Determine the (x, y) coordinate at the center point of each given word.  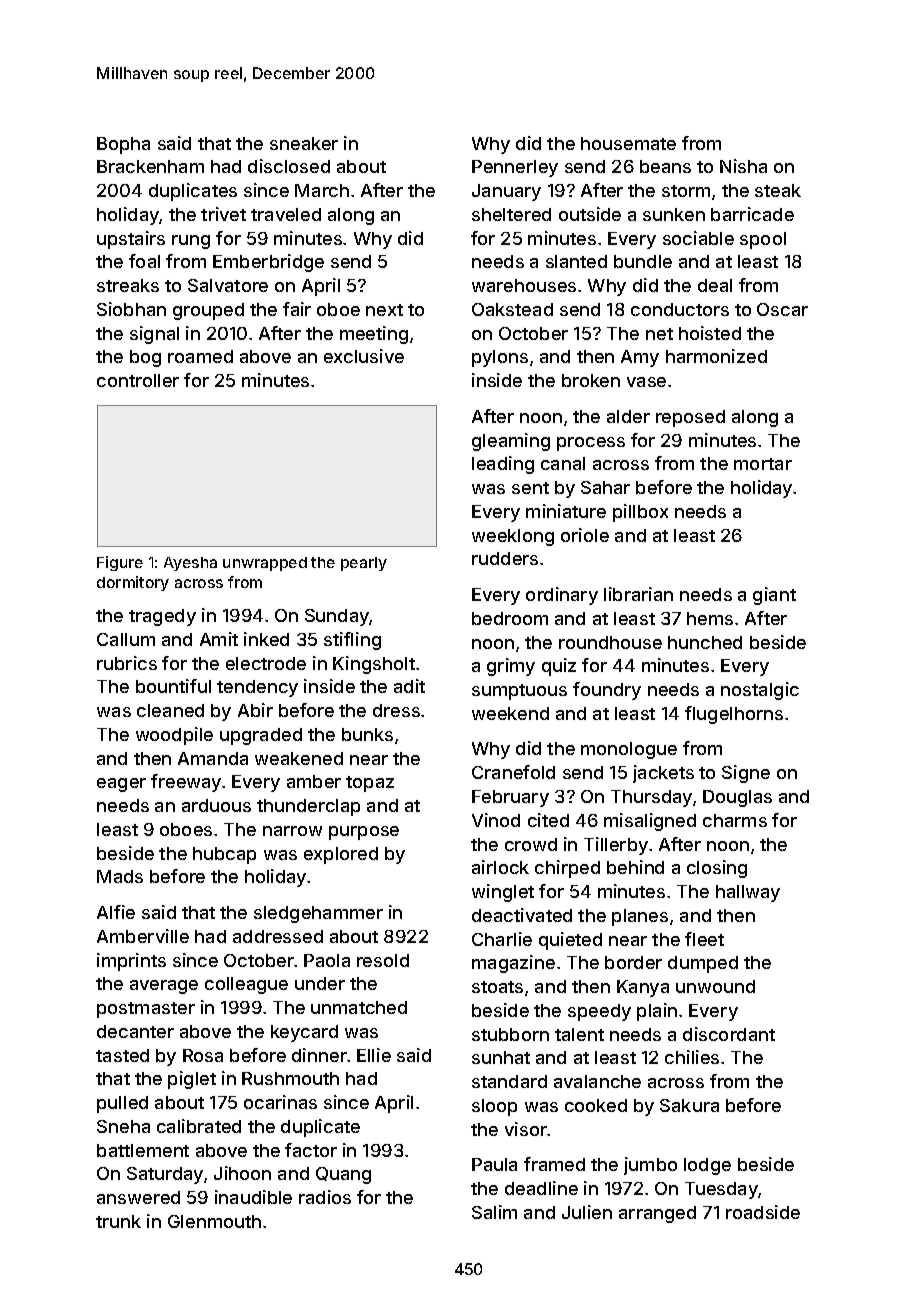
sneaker (304, 143)
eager (121, 785)
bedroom (510, 618)
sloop (494, 1107)
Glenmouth (214, 1221)
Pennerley (515, 168)
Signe (746, 774)
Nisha (743, 166)
